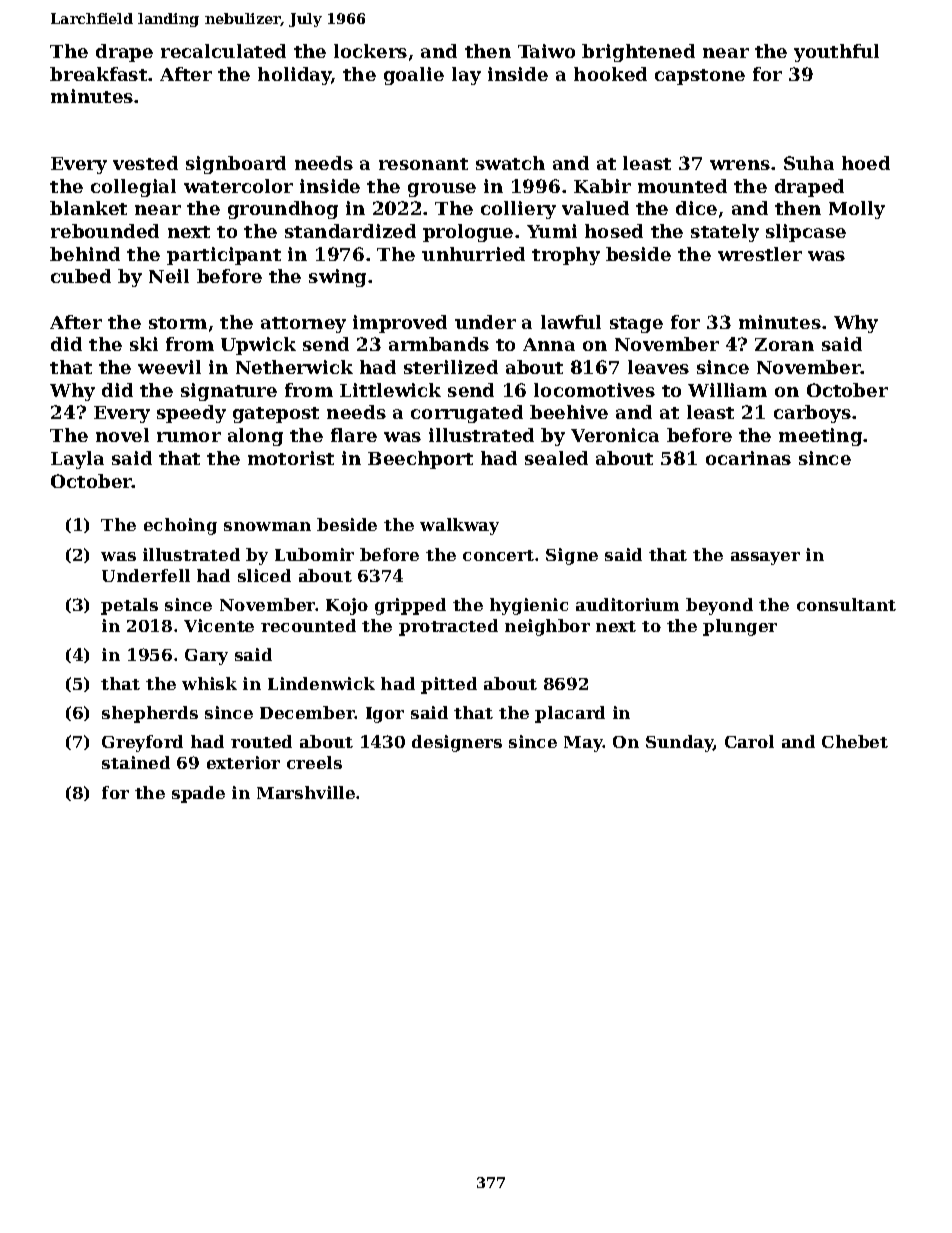 The height and width of the document is (1233, 952). Describe the element at coordinates (229, 392) in the document. I see `signature` at that location.
